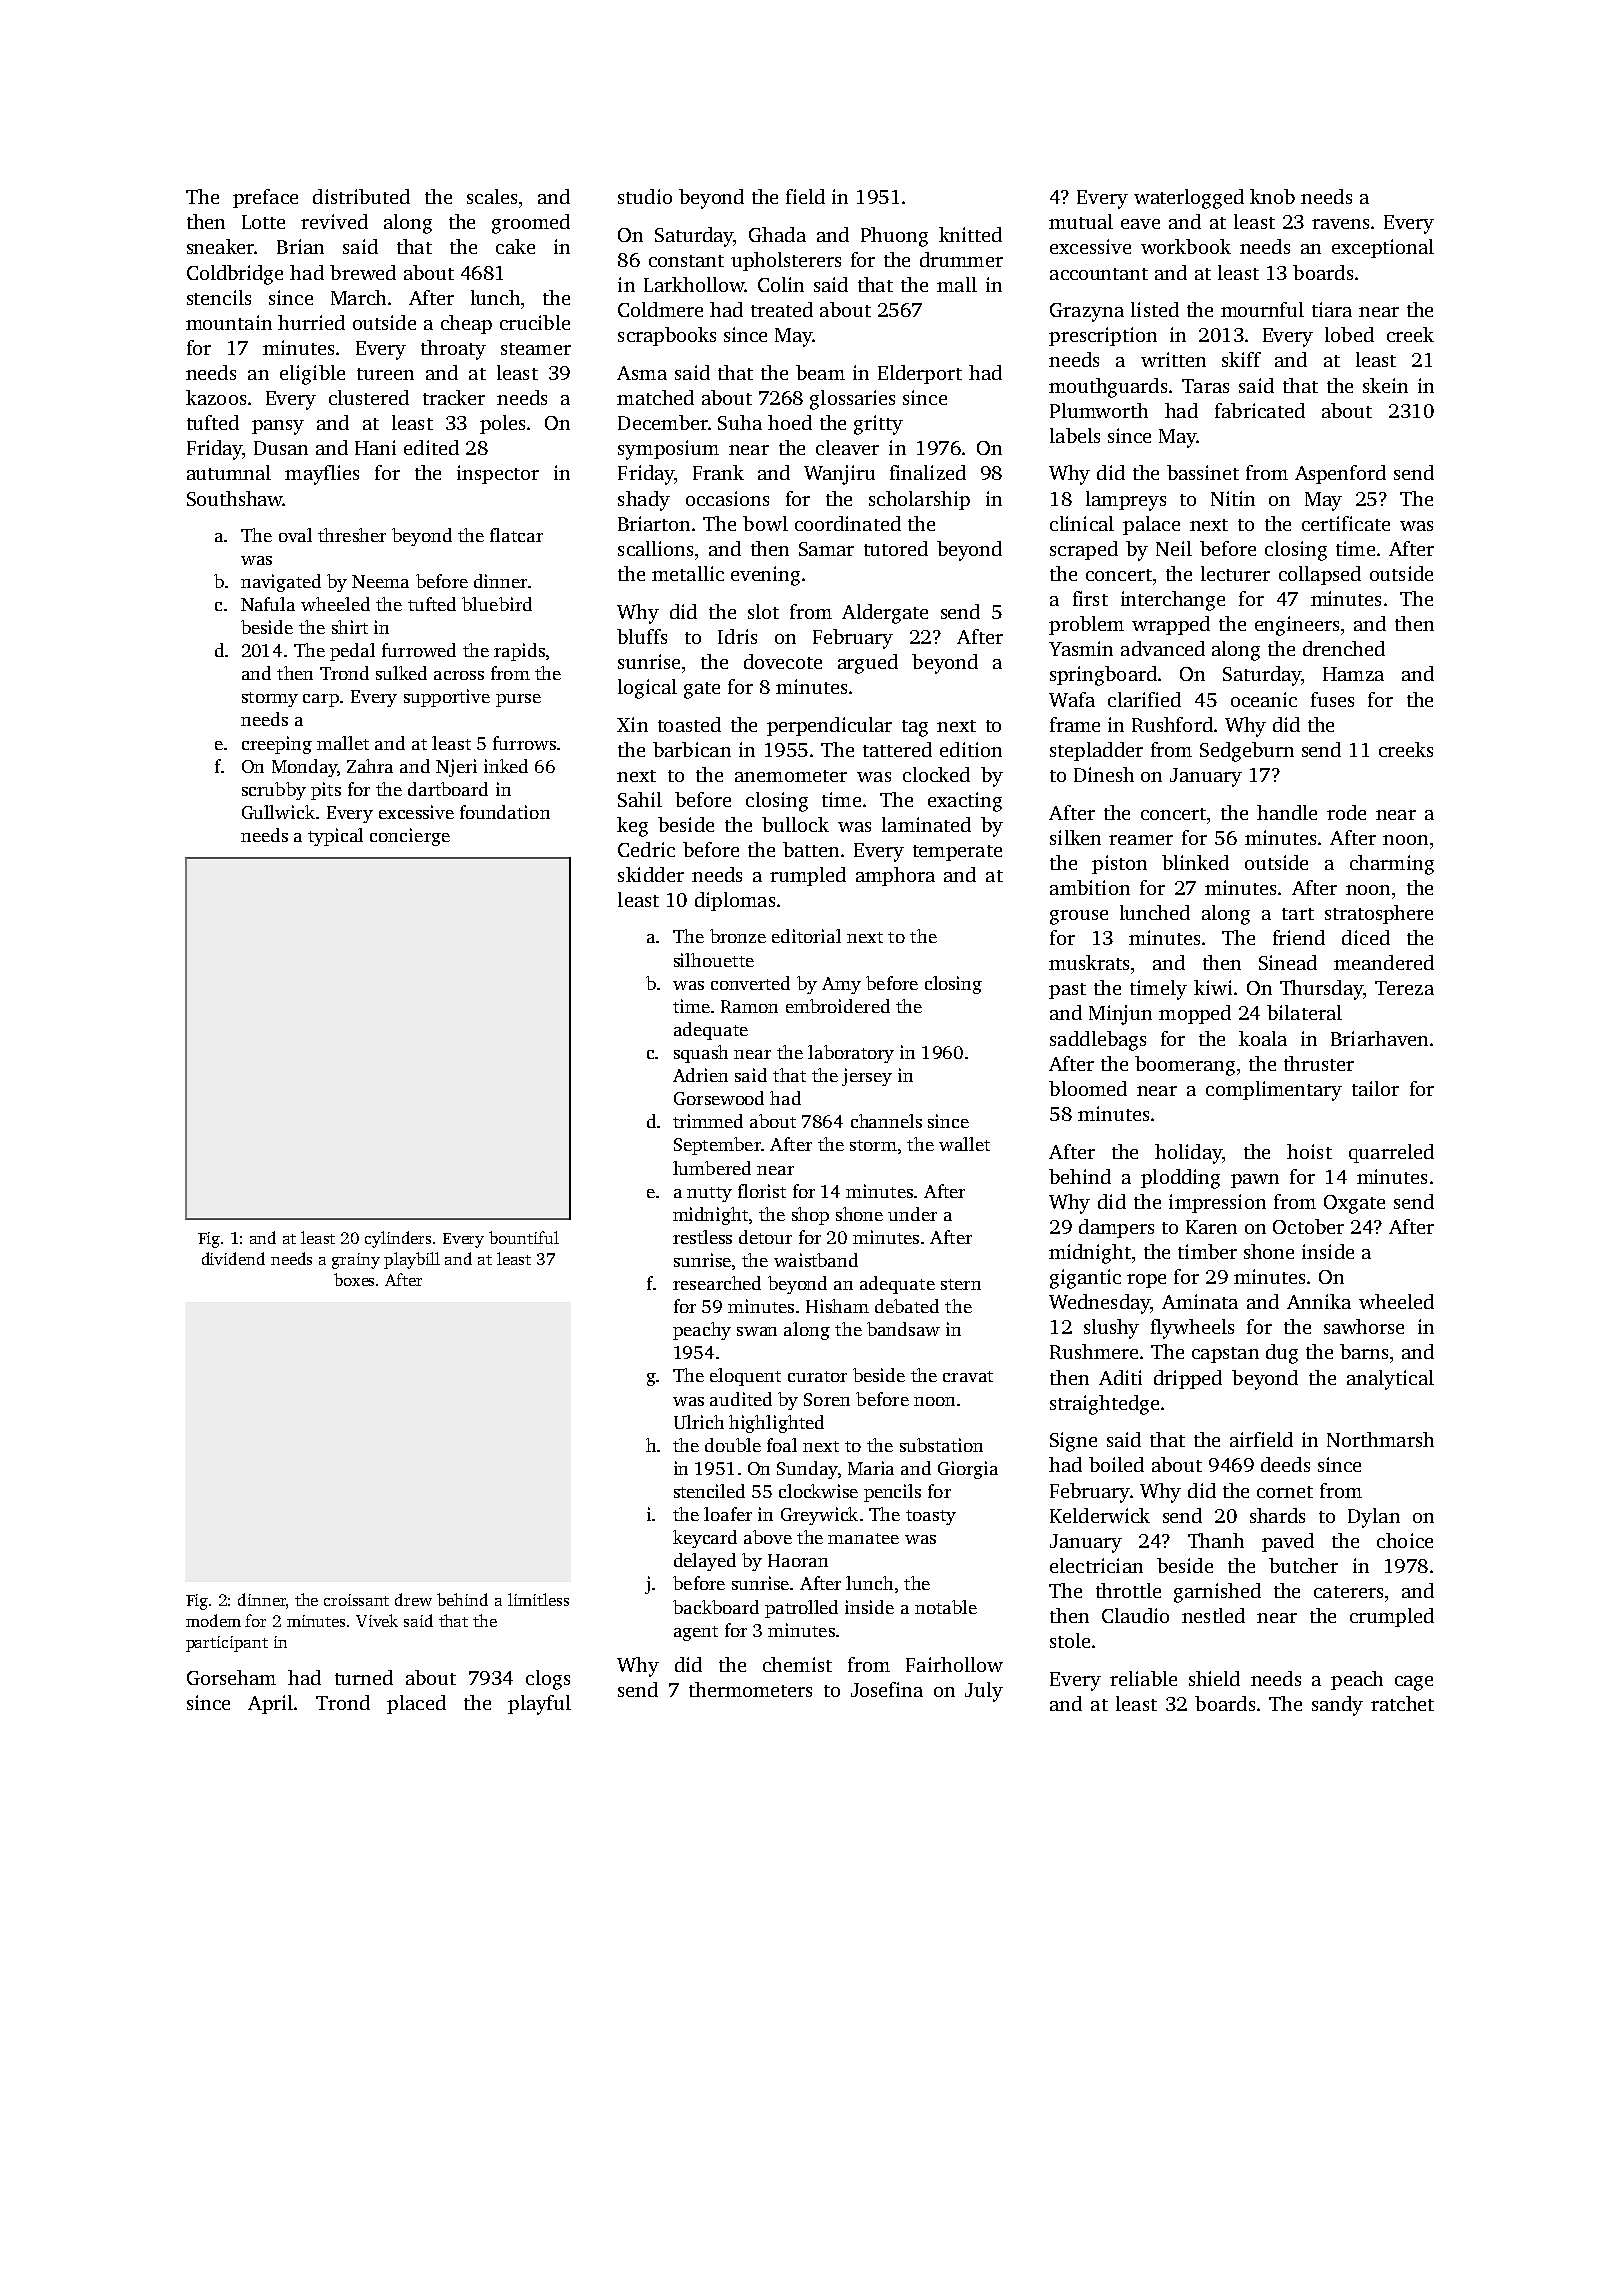 The height and width of the page is (2292, 1620). What do you see at coordinates (645, 196) in the page?
I see `studio` at bounding box center [645, 196].
